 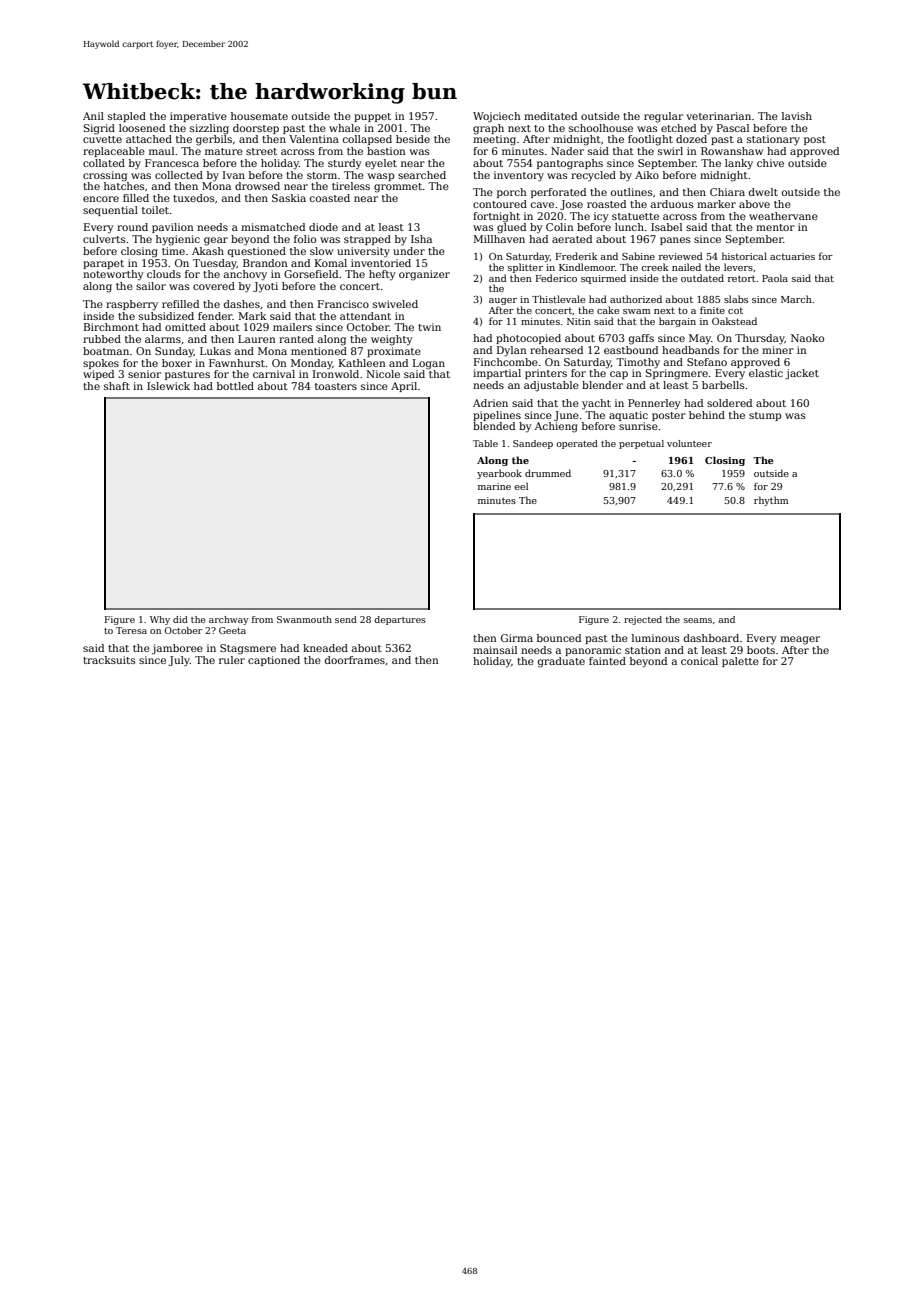 What do you see at coordinates (173, 251) in the screenshot?
I see `time` at bounding box center [173, 251].
